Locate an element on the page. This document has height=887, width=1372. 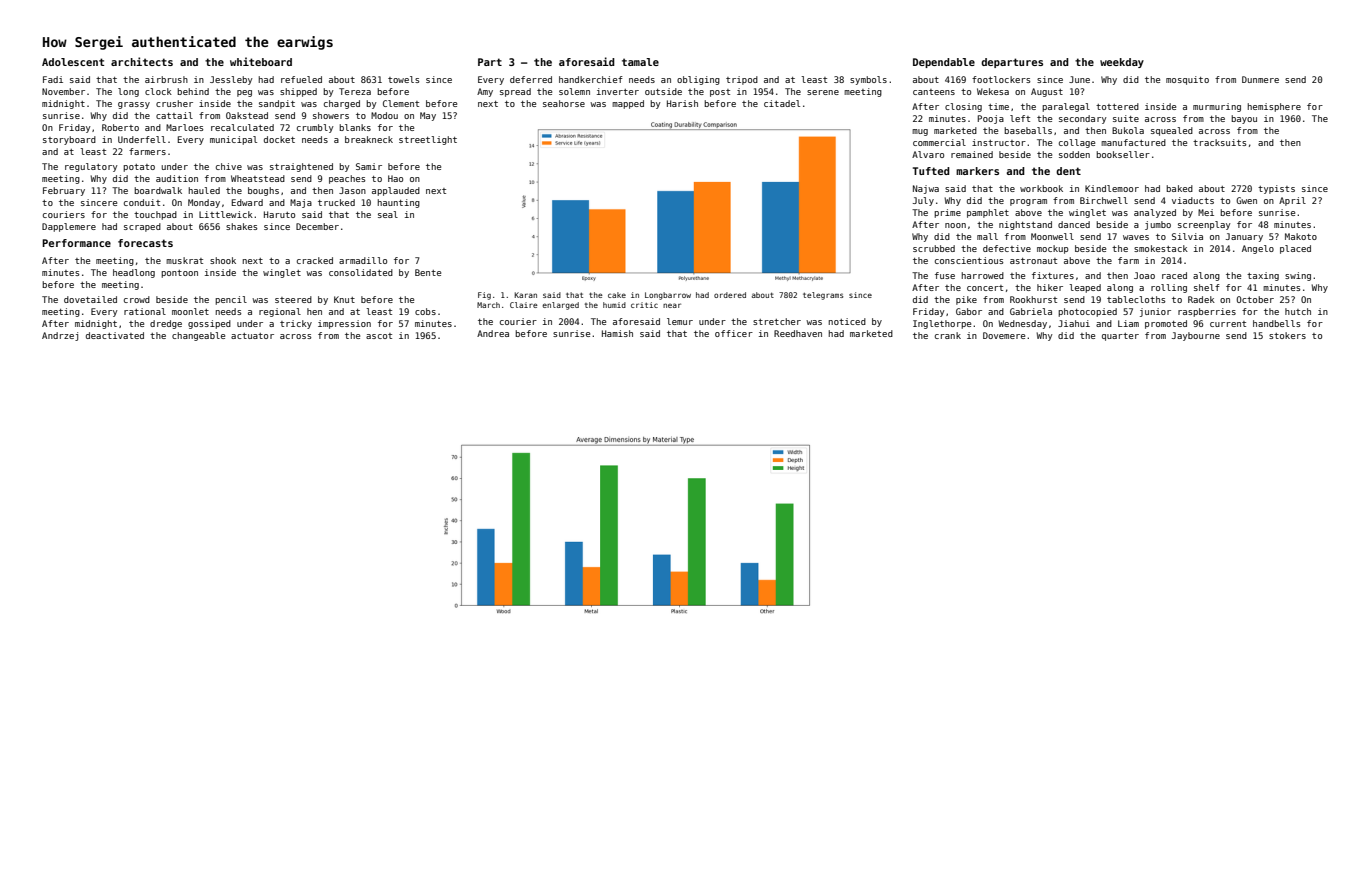
ordered is located at coordinates (730, 295).
